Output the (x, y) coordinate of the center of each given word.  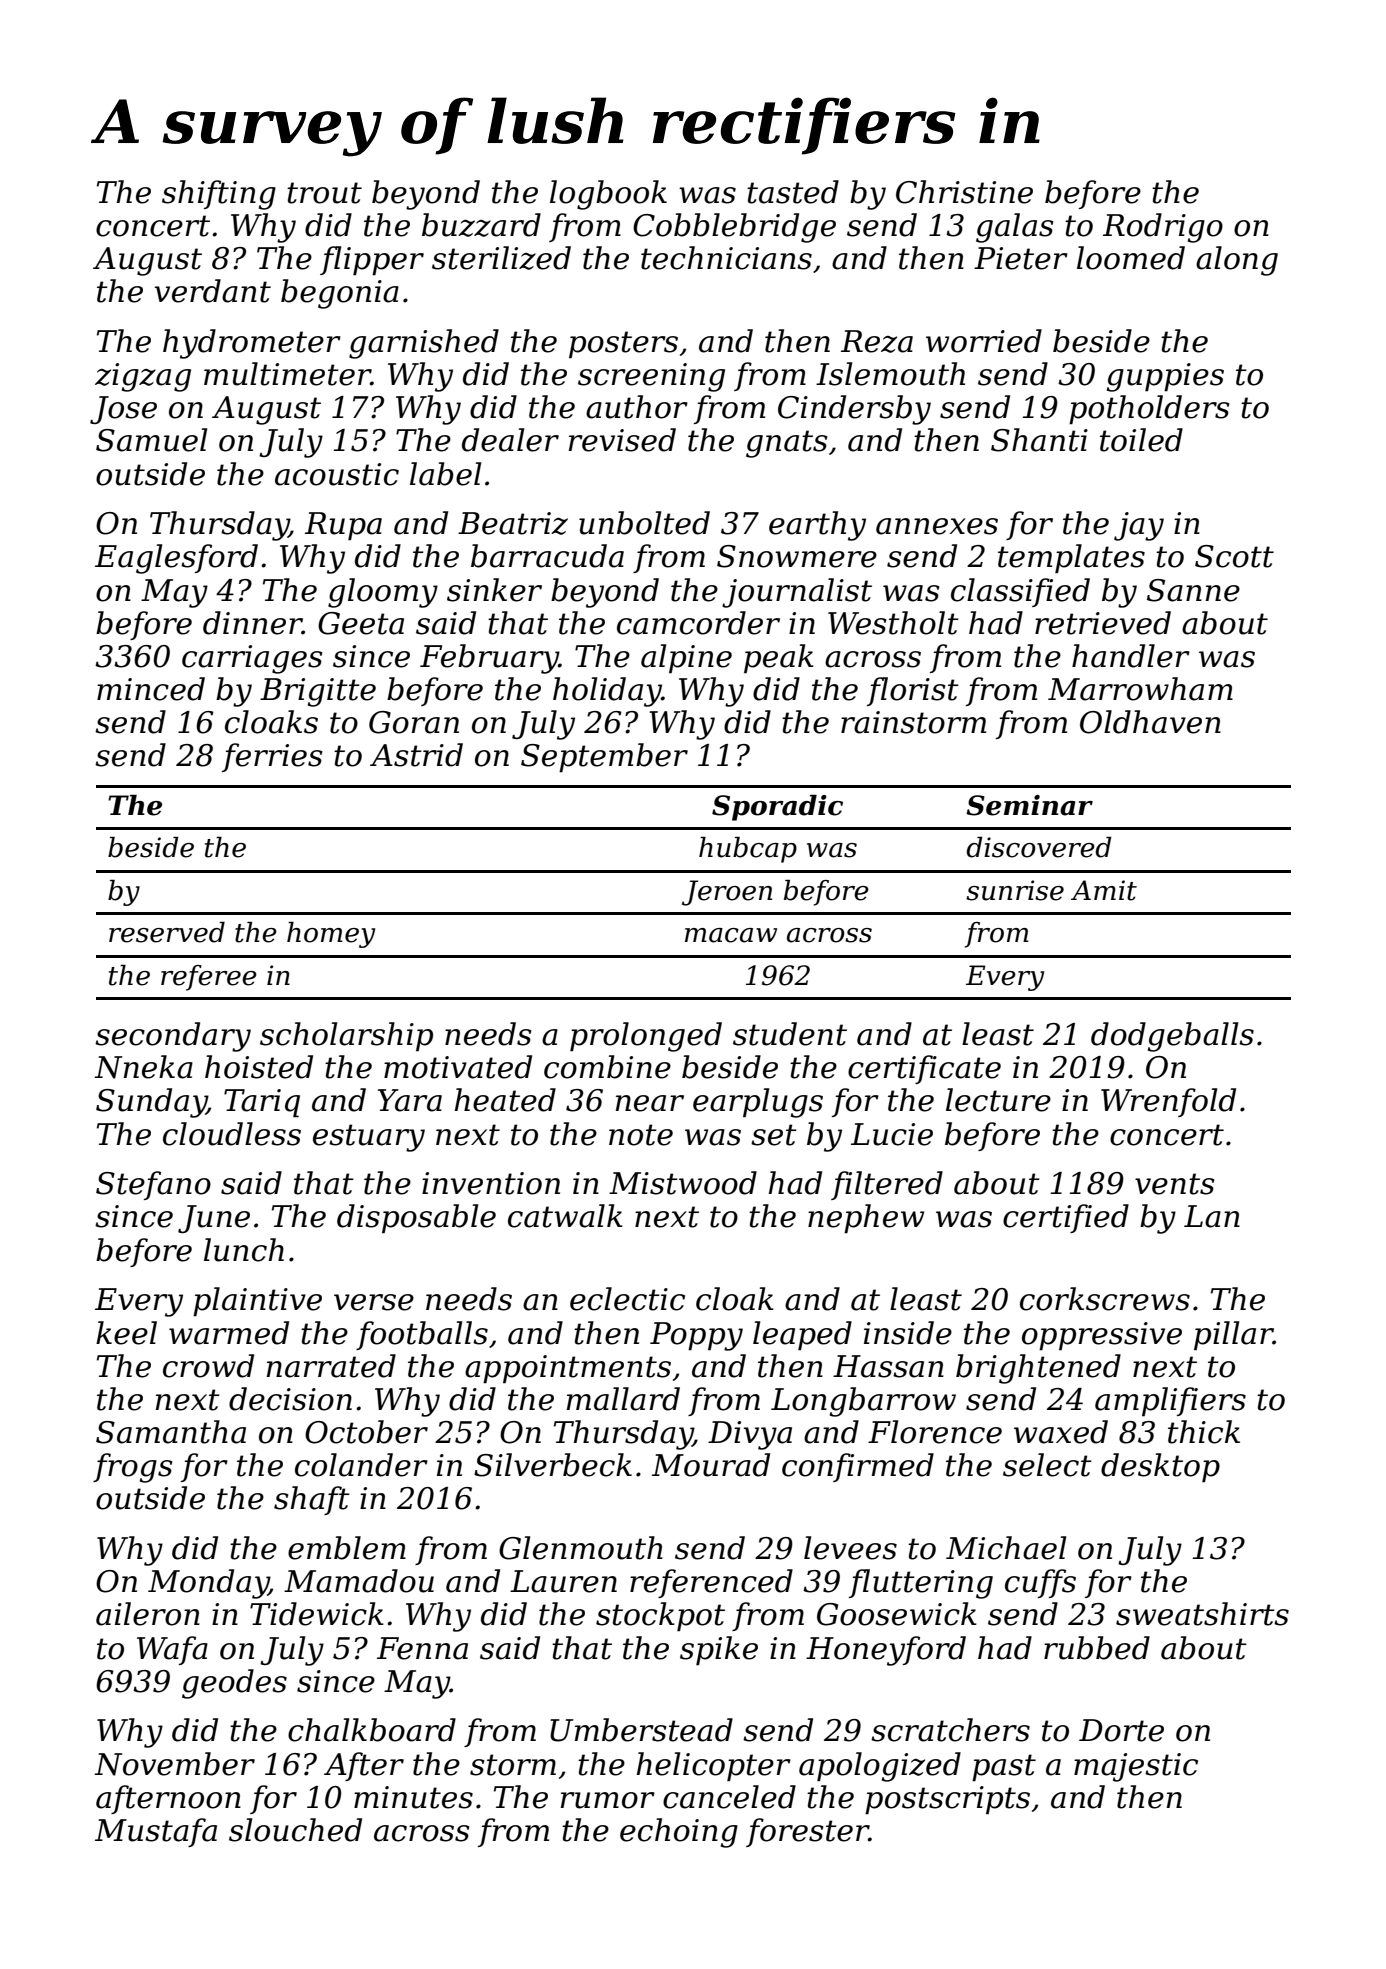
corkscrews (1105, 1299)
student (790, 1034)
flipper (372, 261)
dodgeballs (1172, 1037)
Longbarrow (863, 1402)
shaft (312, 1500)
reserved (167, 932)
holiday (607, 692)
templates (1071, 559)
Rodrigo (1163, 228)
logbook (608, 195)
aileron (148, 1614)
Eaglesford (176, 559)
